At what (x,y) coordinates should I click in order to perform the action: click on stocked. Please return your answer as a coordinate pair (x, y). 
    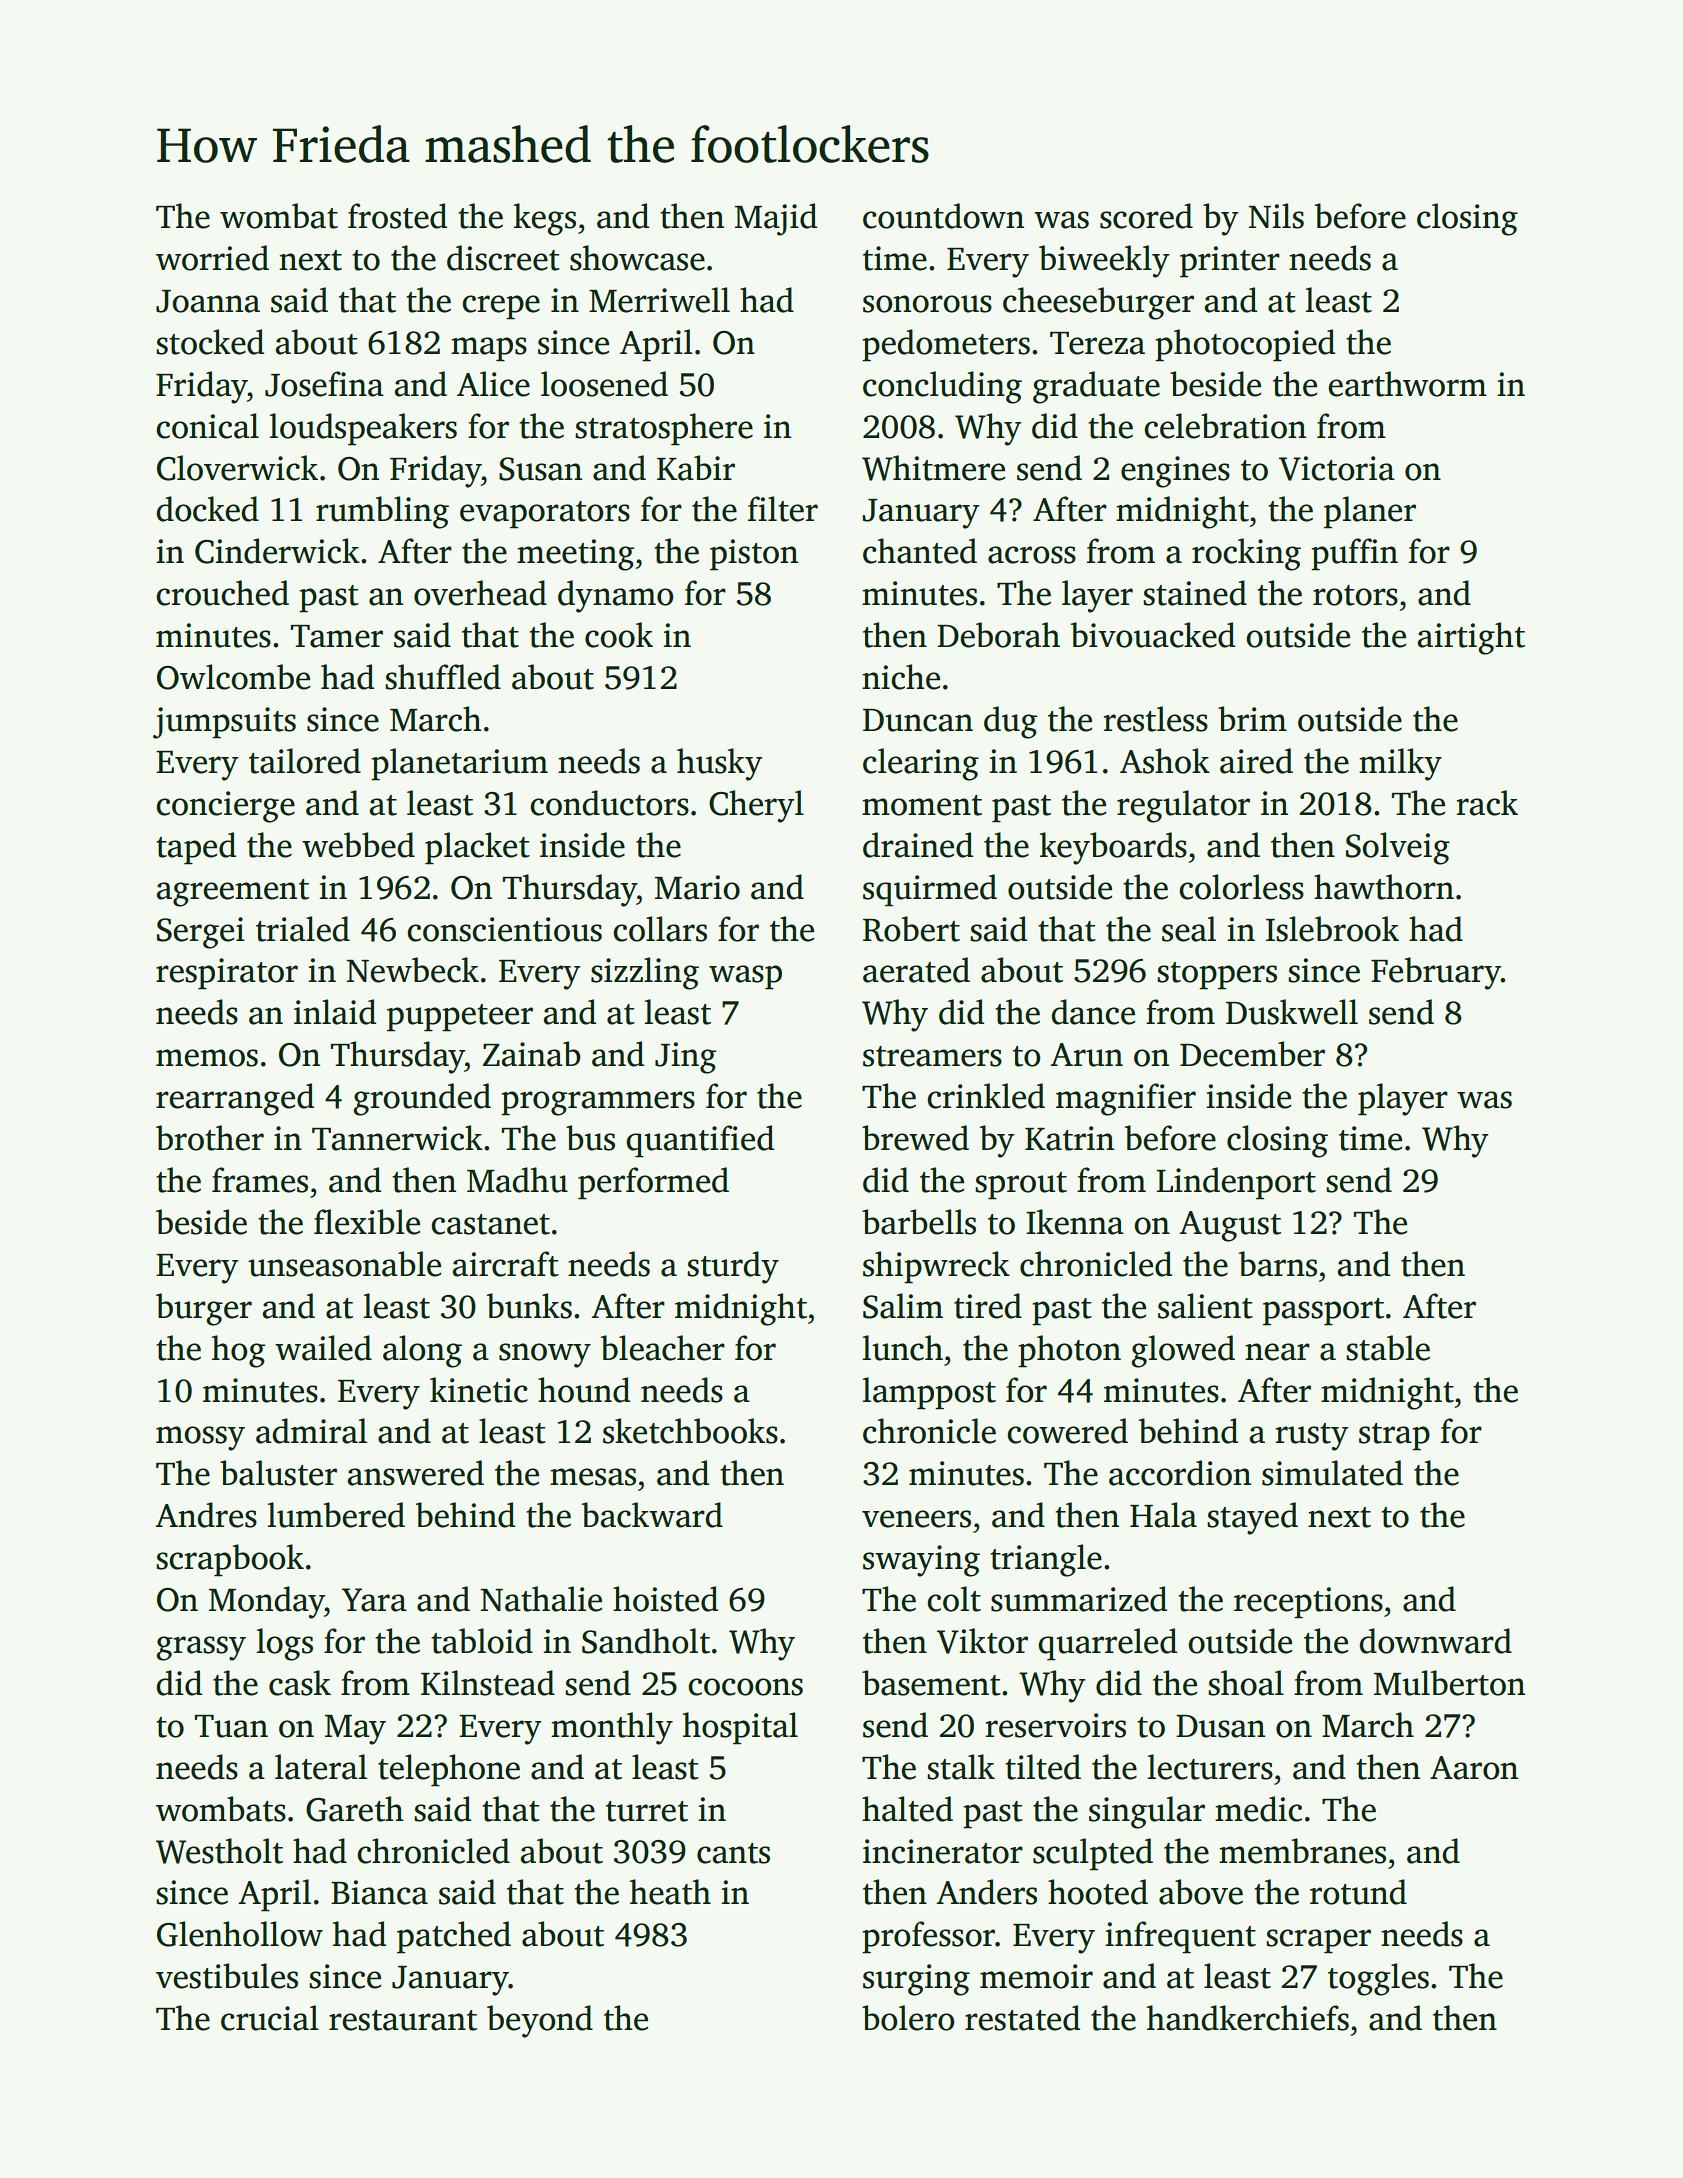
    Looking at the image, I should click on (210, 342).
